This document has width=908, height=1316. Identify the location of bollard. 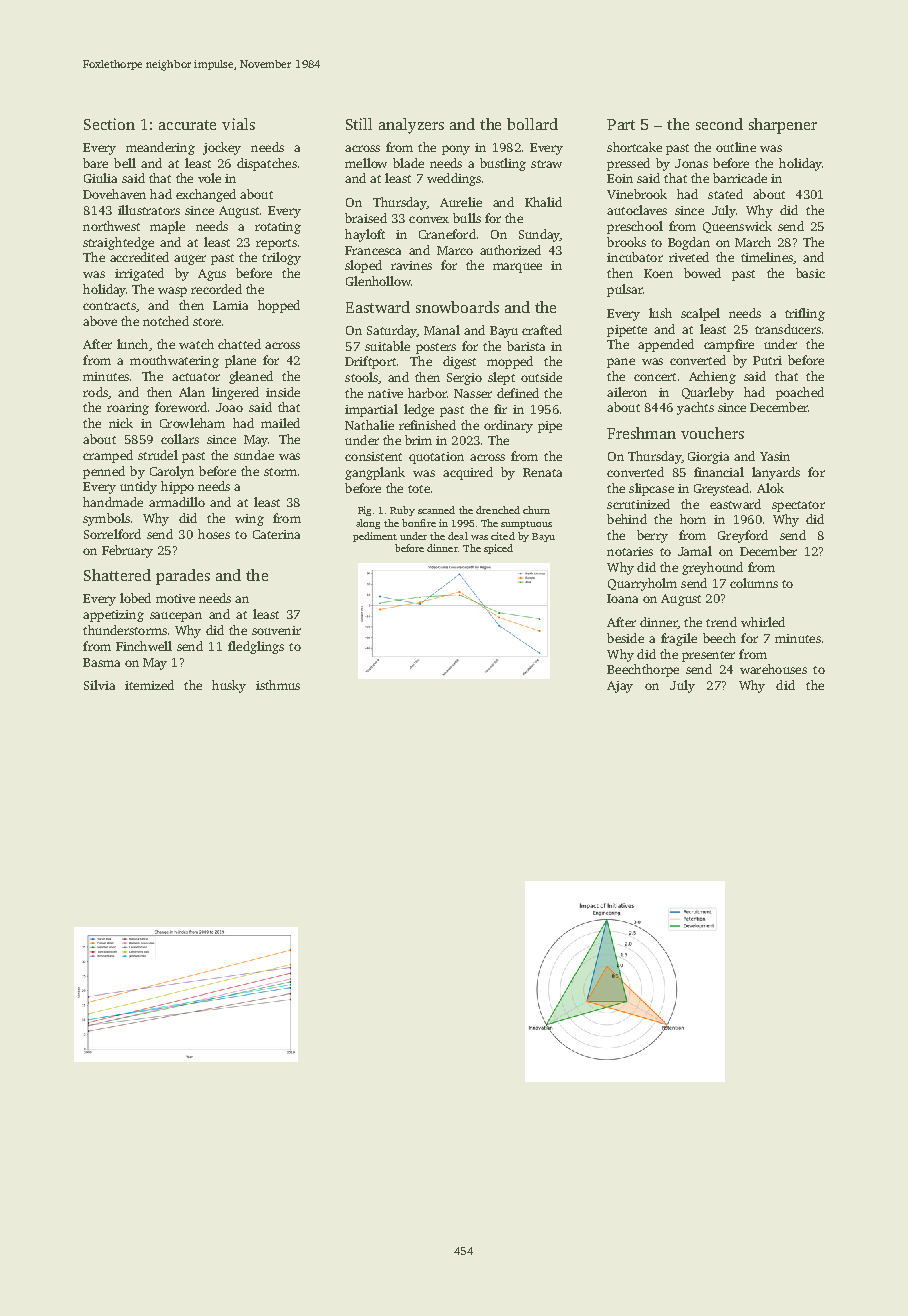
(532, 124).
